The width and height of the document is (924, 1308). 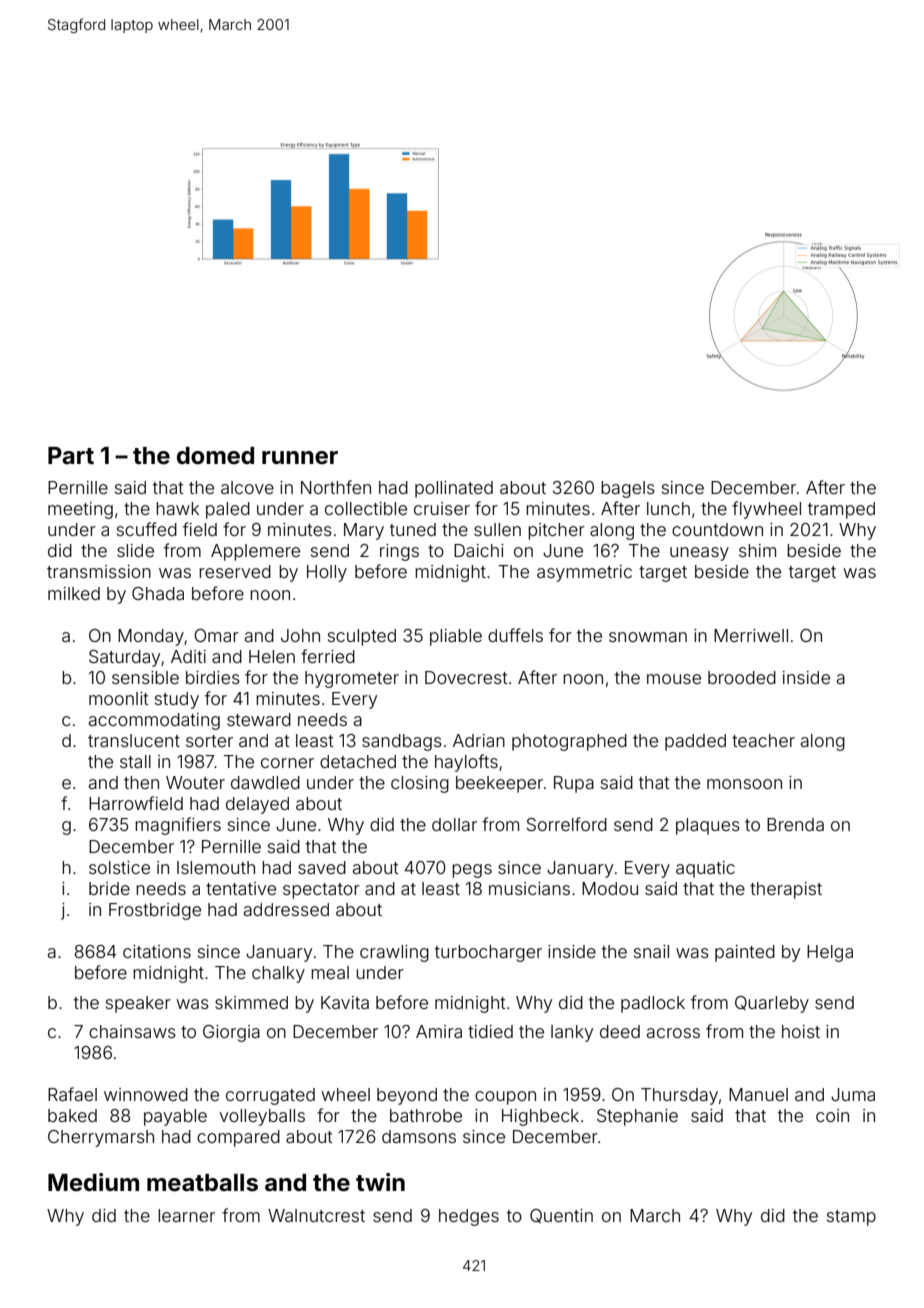 I want to click on learner, so click(x=186, y=1215).
